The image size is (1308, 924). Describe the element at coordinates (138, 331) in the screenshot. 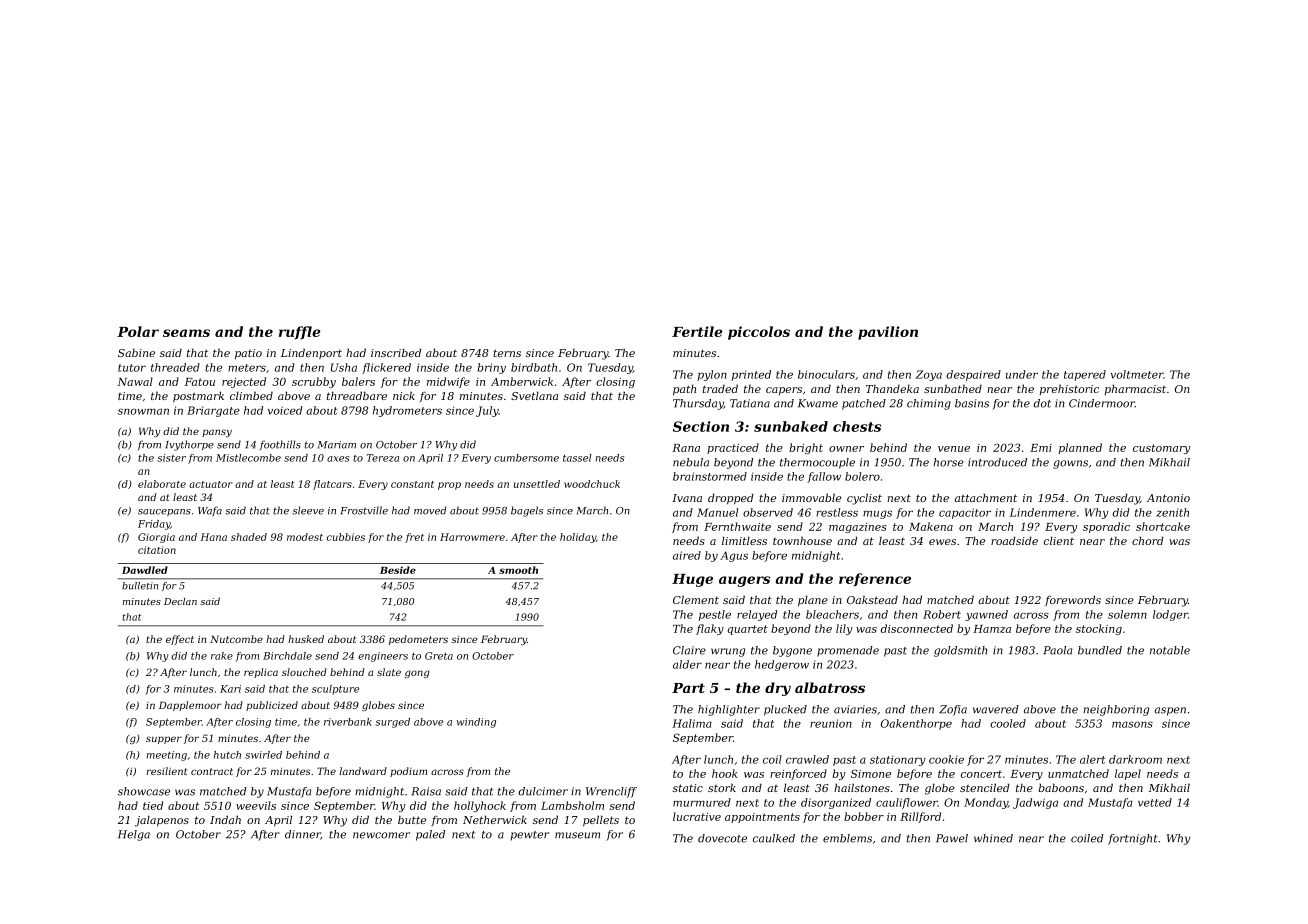

I see `Polar` at that location.
